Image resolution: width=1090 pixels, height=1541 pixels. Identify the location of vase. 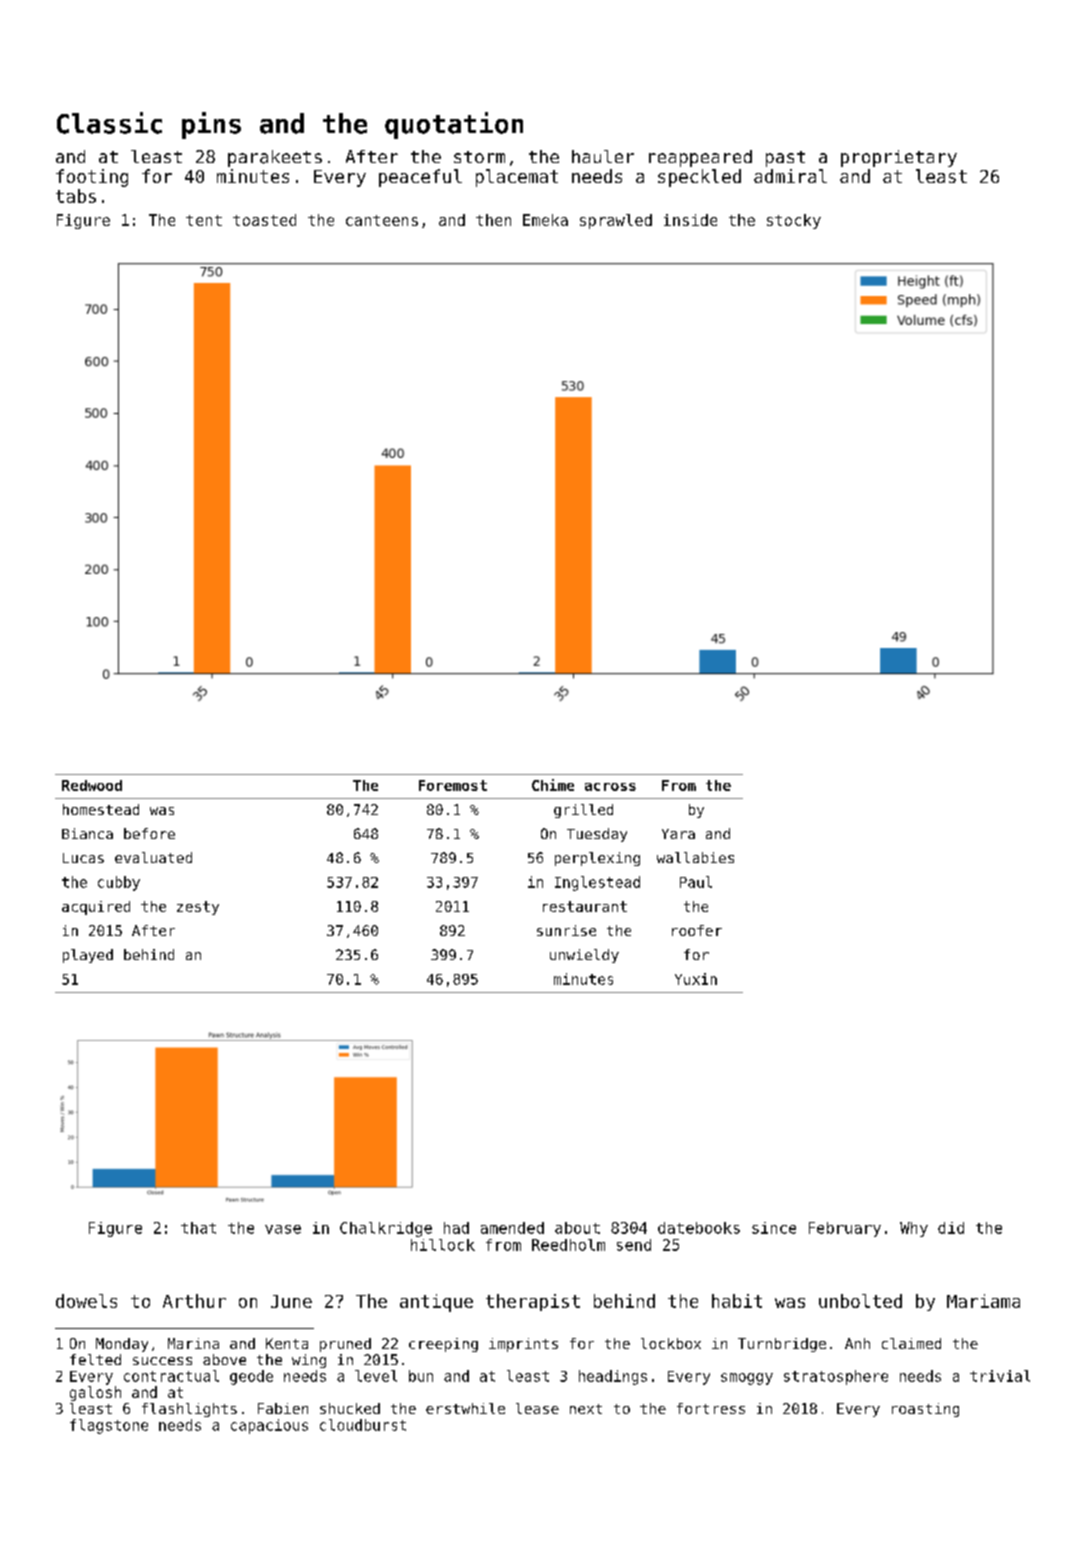
(283, 1229).
